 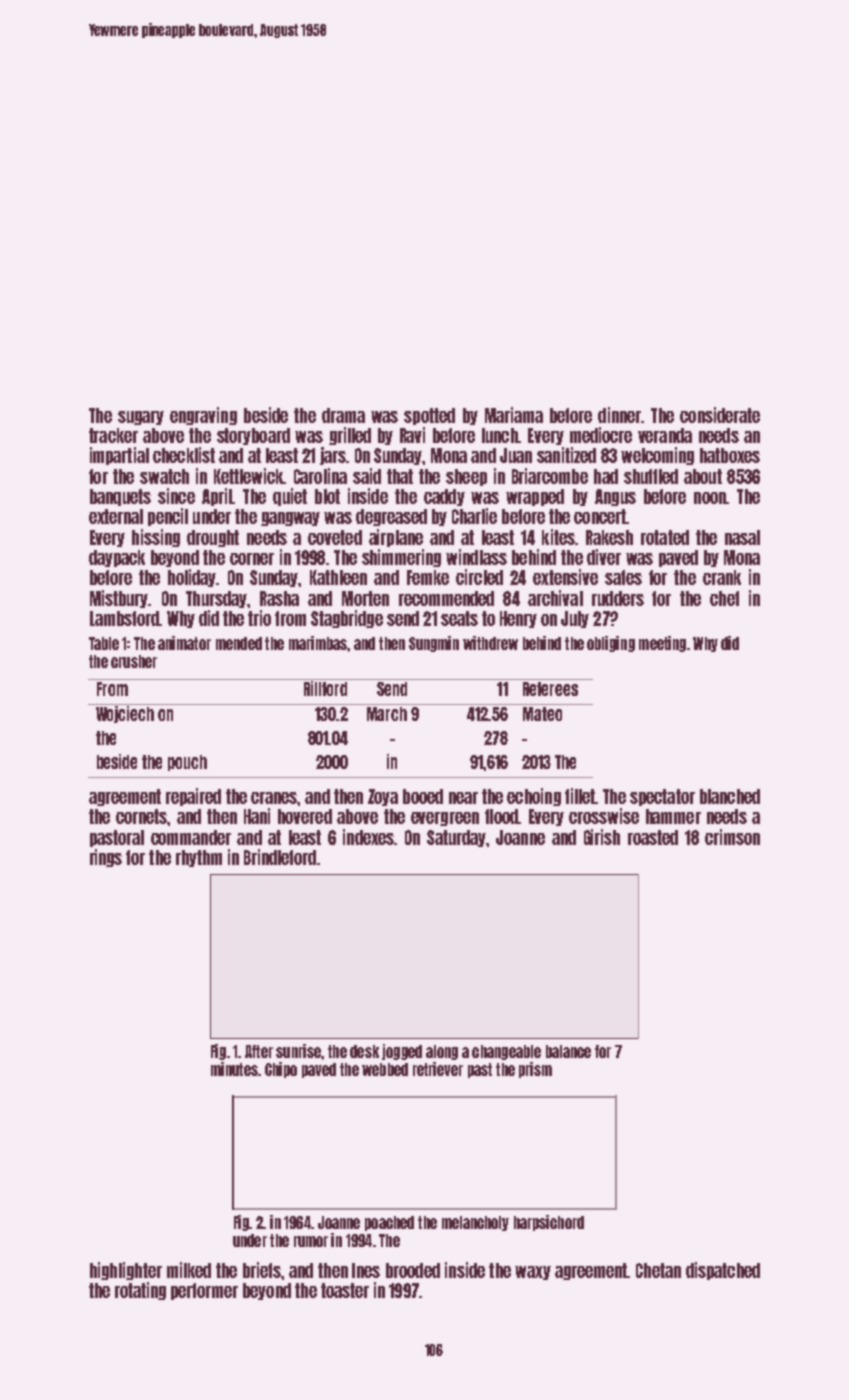 I want to click on rhythm, so click(x=199, y=858).
